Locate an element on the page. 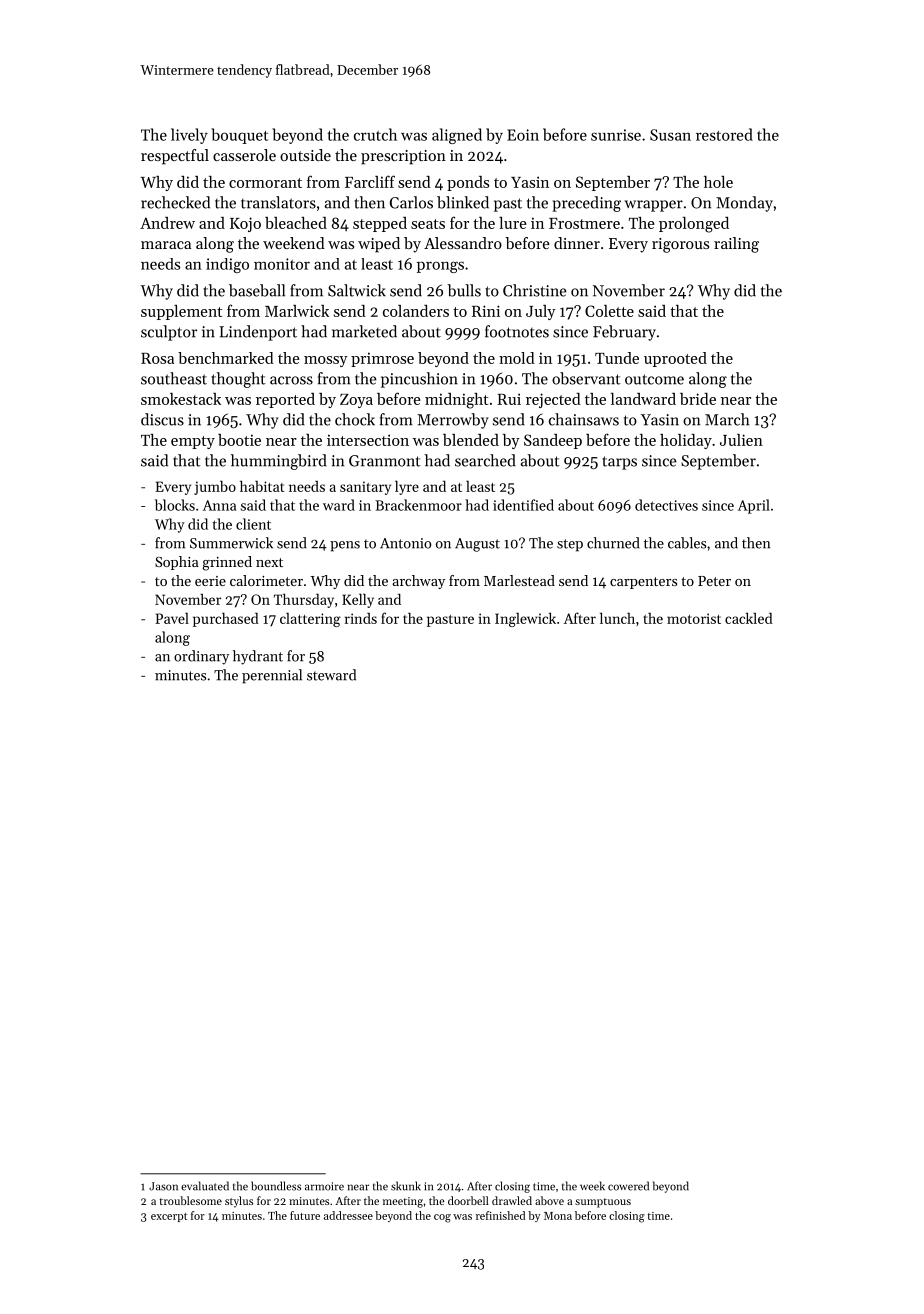 This image has width=924, height=1314. boundless is located at coordinates (276, 1186).
